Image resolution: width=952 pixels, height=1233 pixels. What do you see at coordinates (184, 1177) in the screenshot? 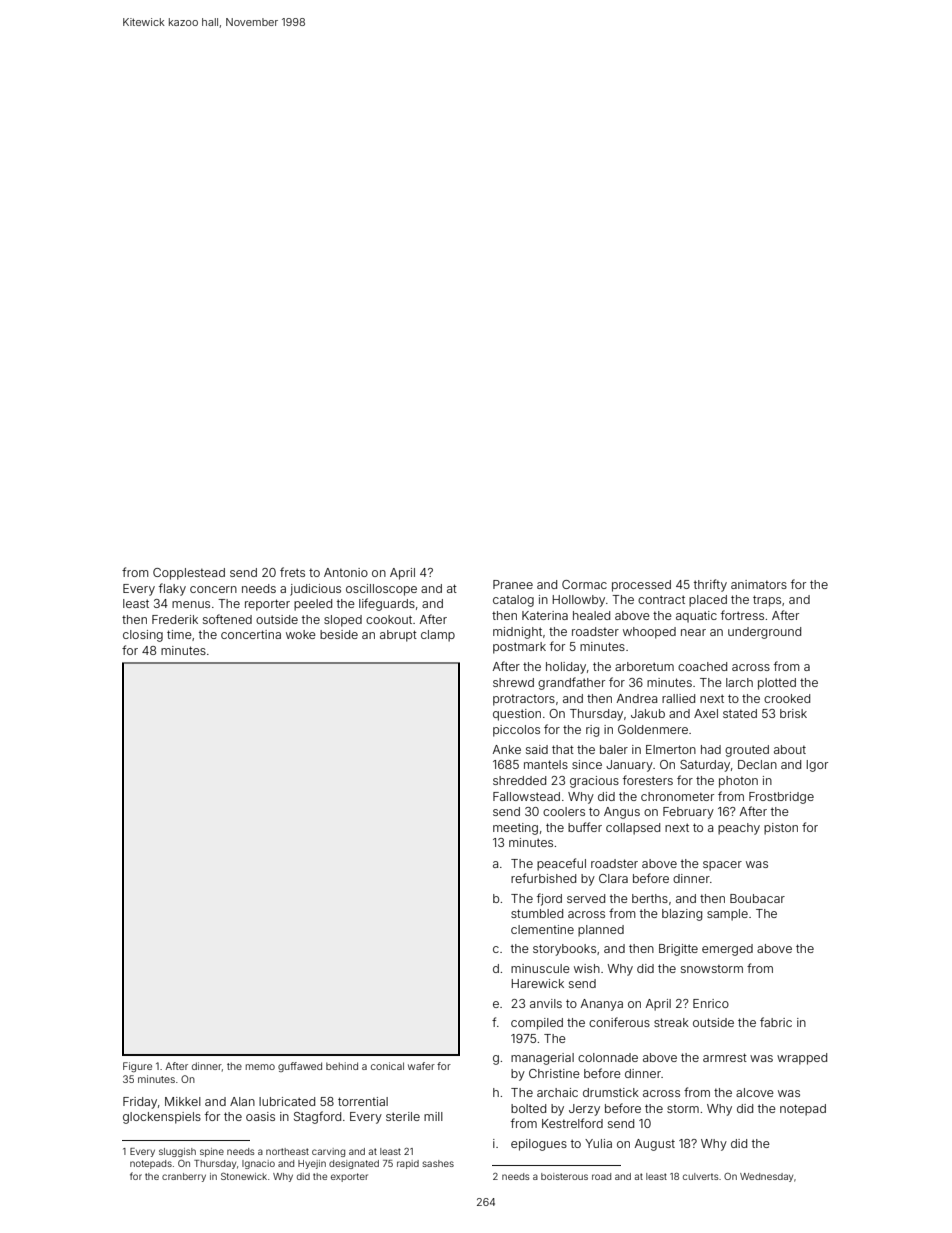
I see `cranberry` at bounding box center [184, 1177].
